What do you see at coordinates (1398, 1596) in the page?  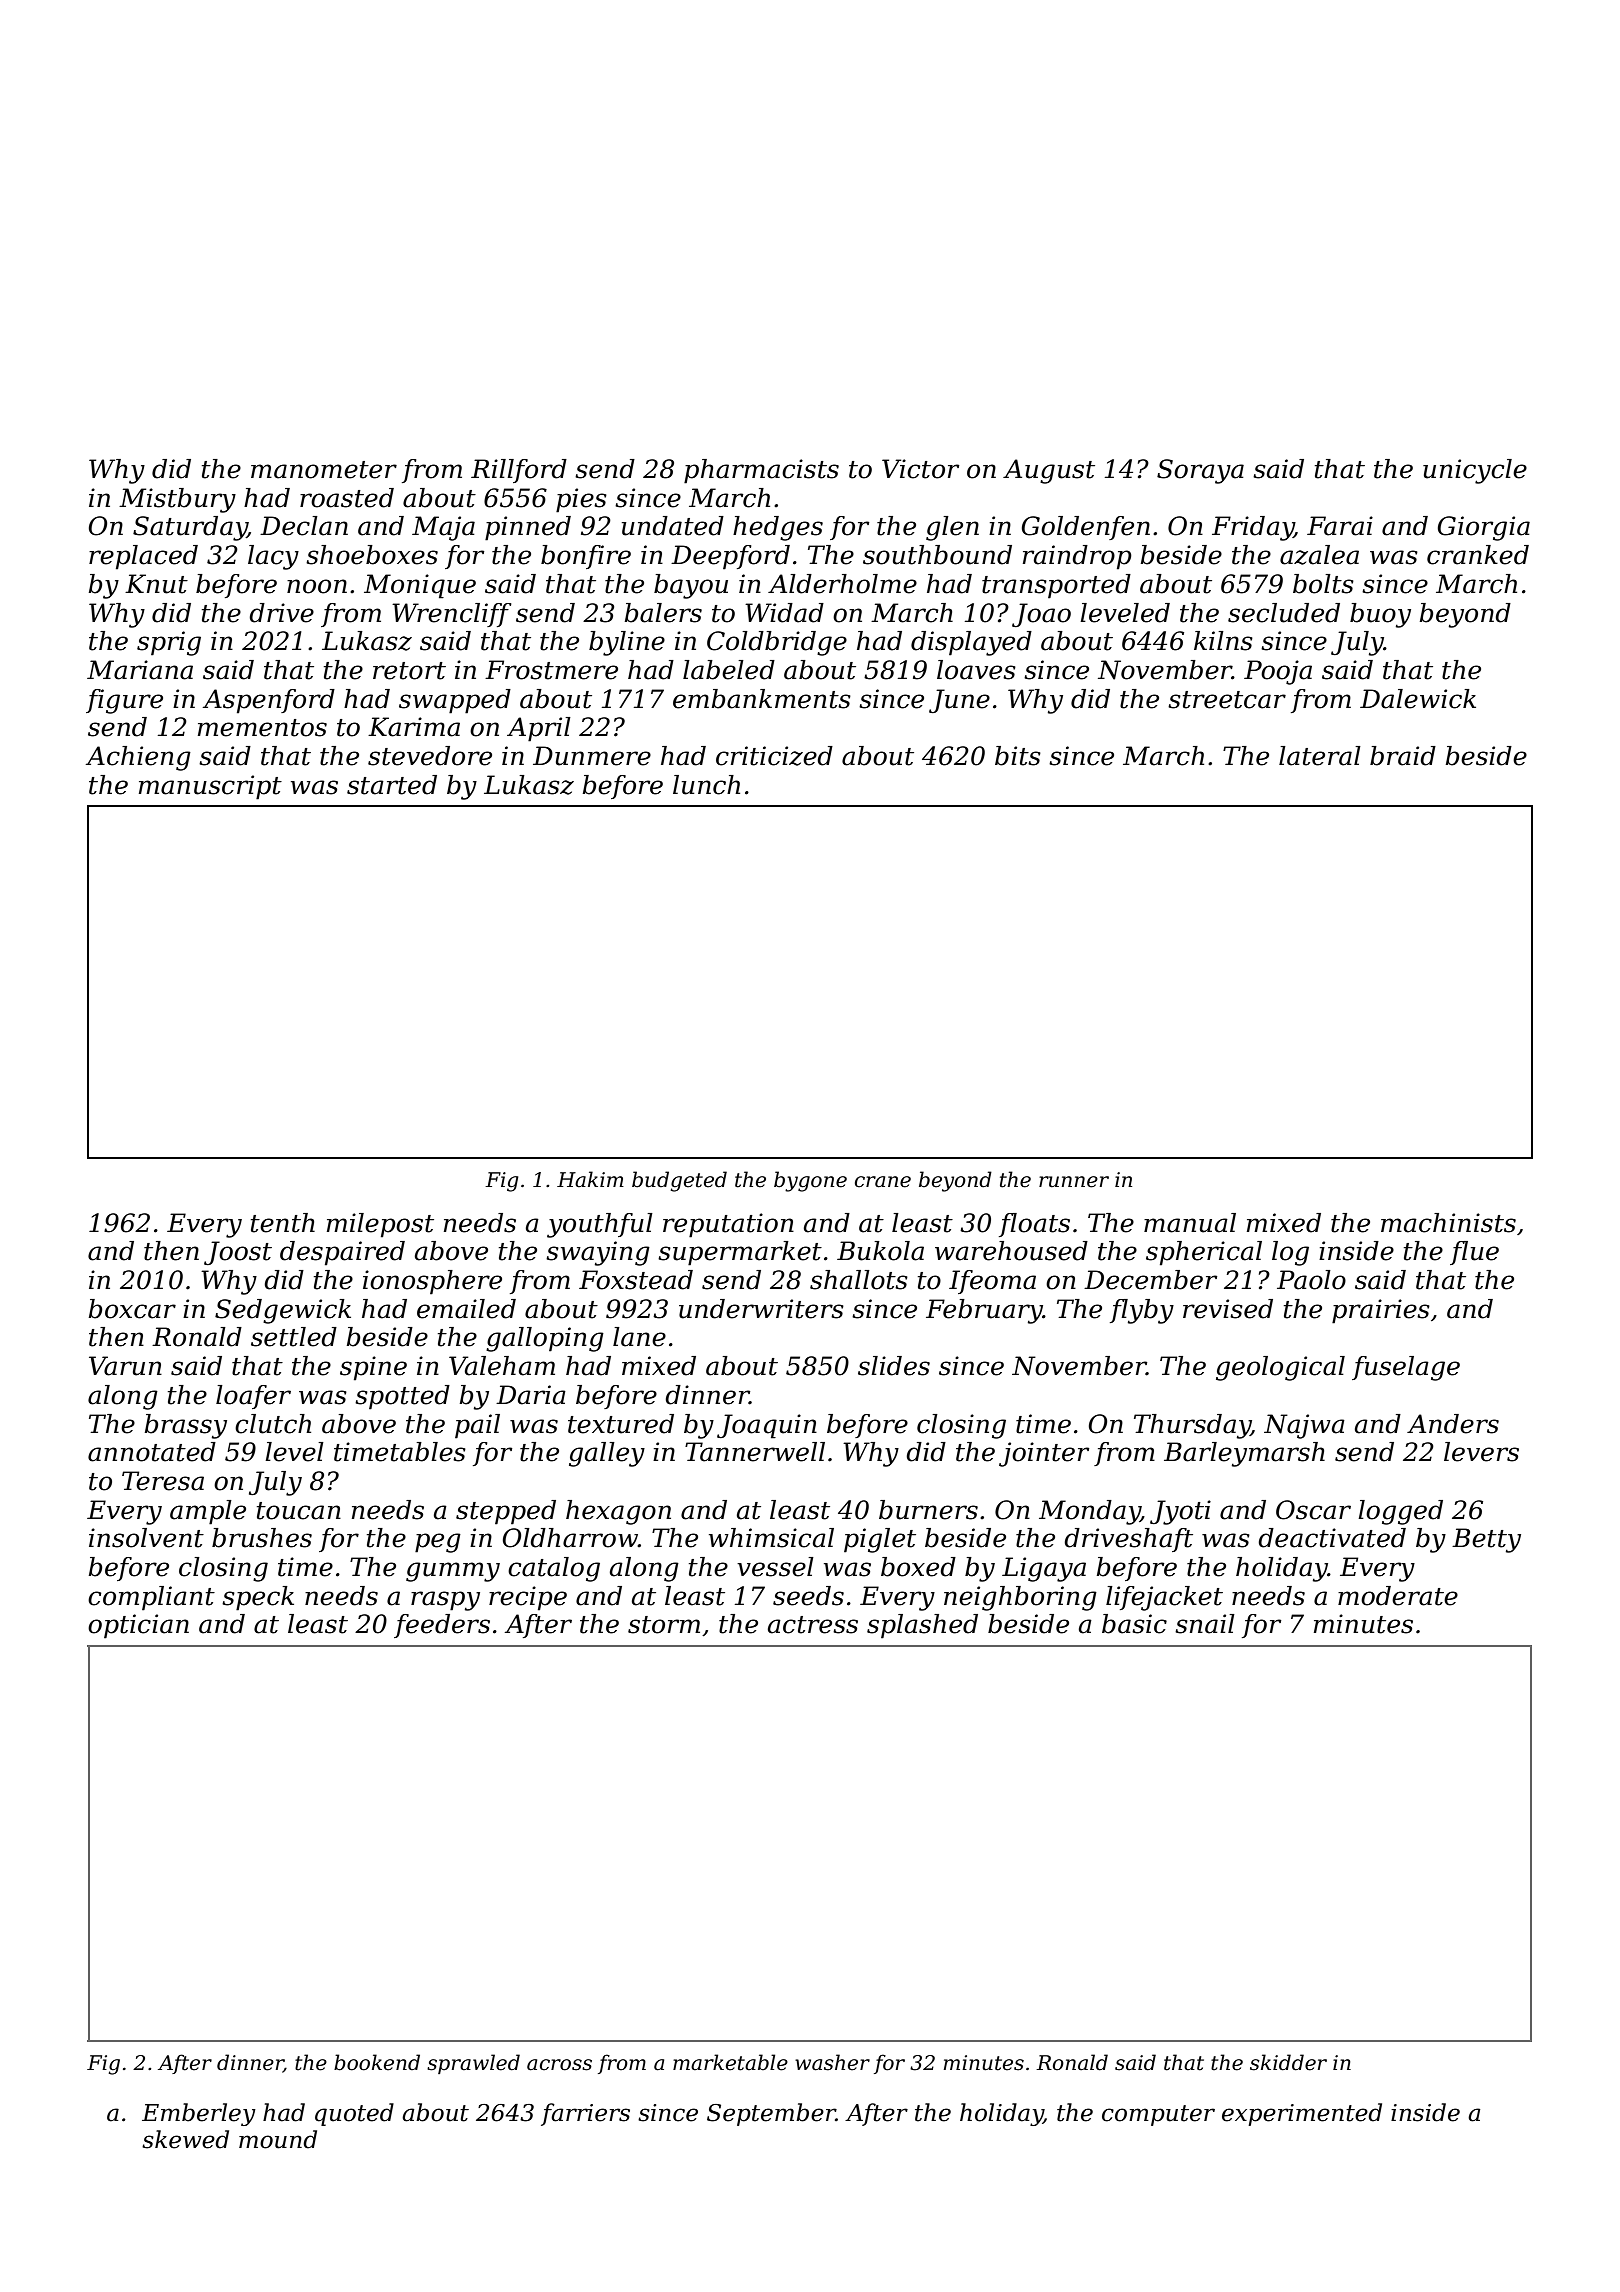 I see `moderate` at bounding box center [1398, 1596].
